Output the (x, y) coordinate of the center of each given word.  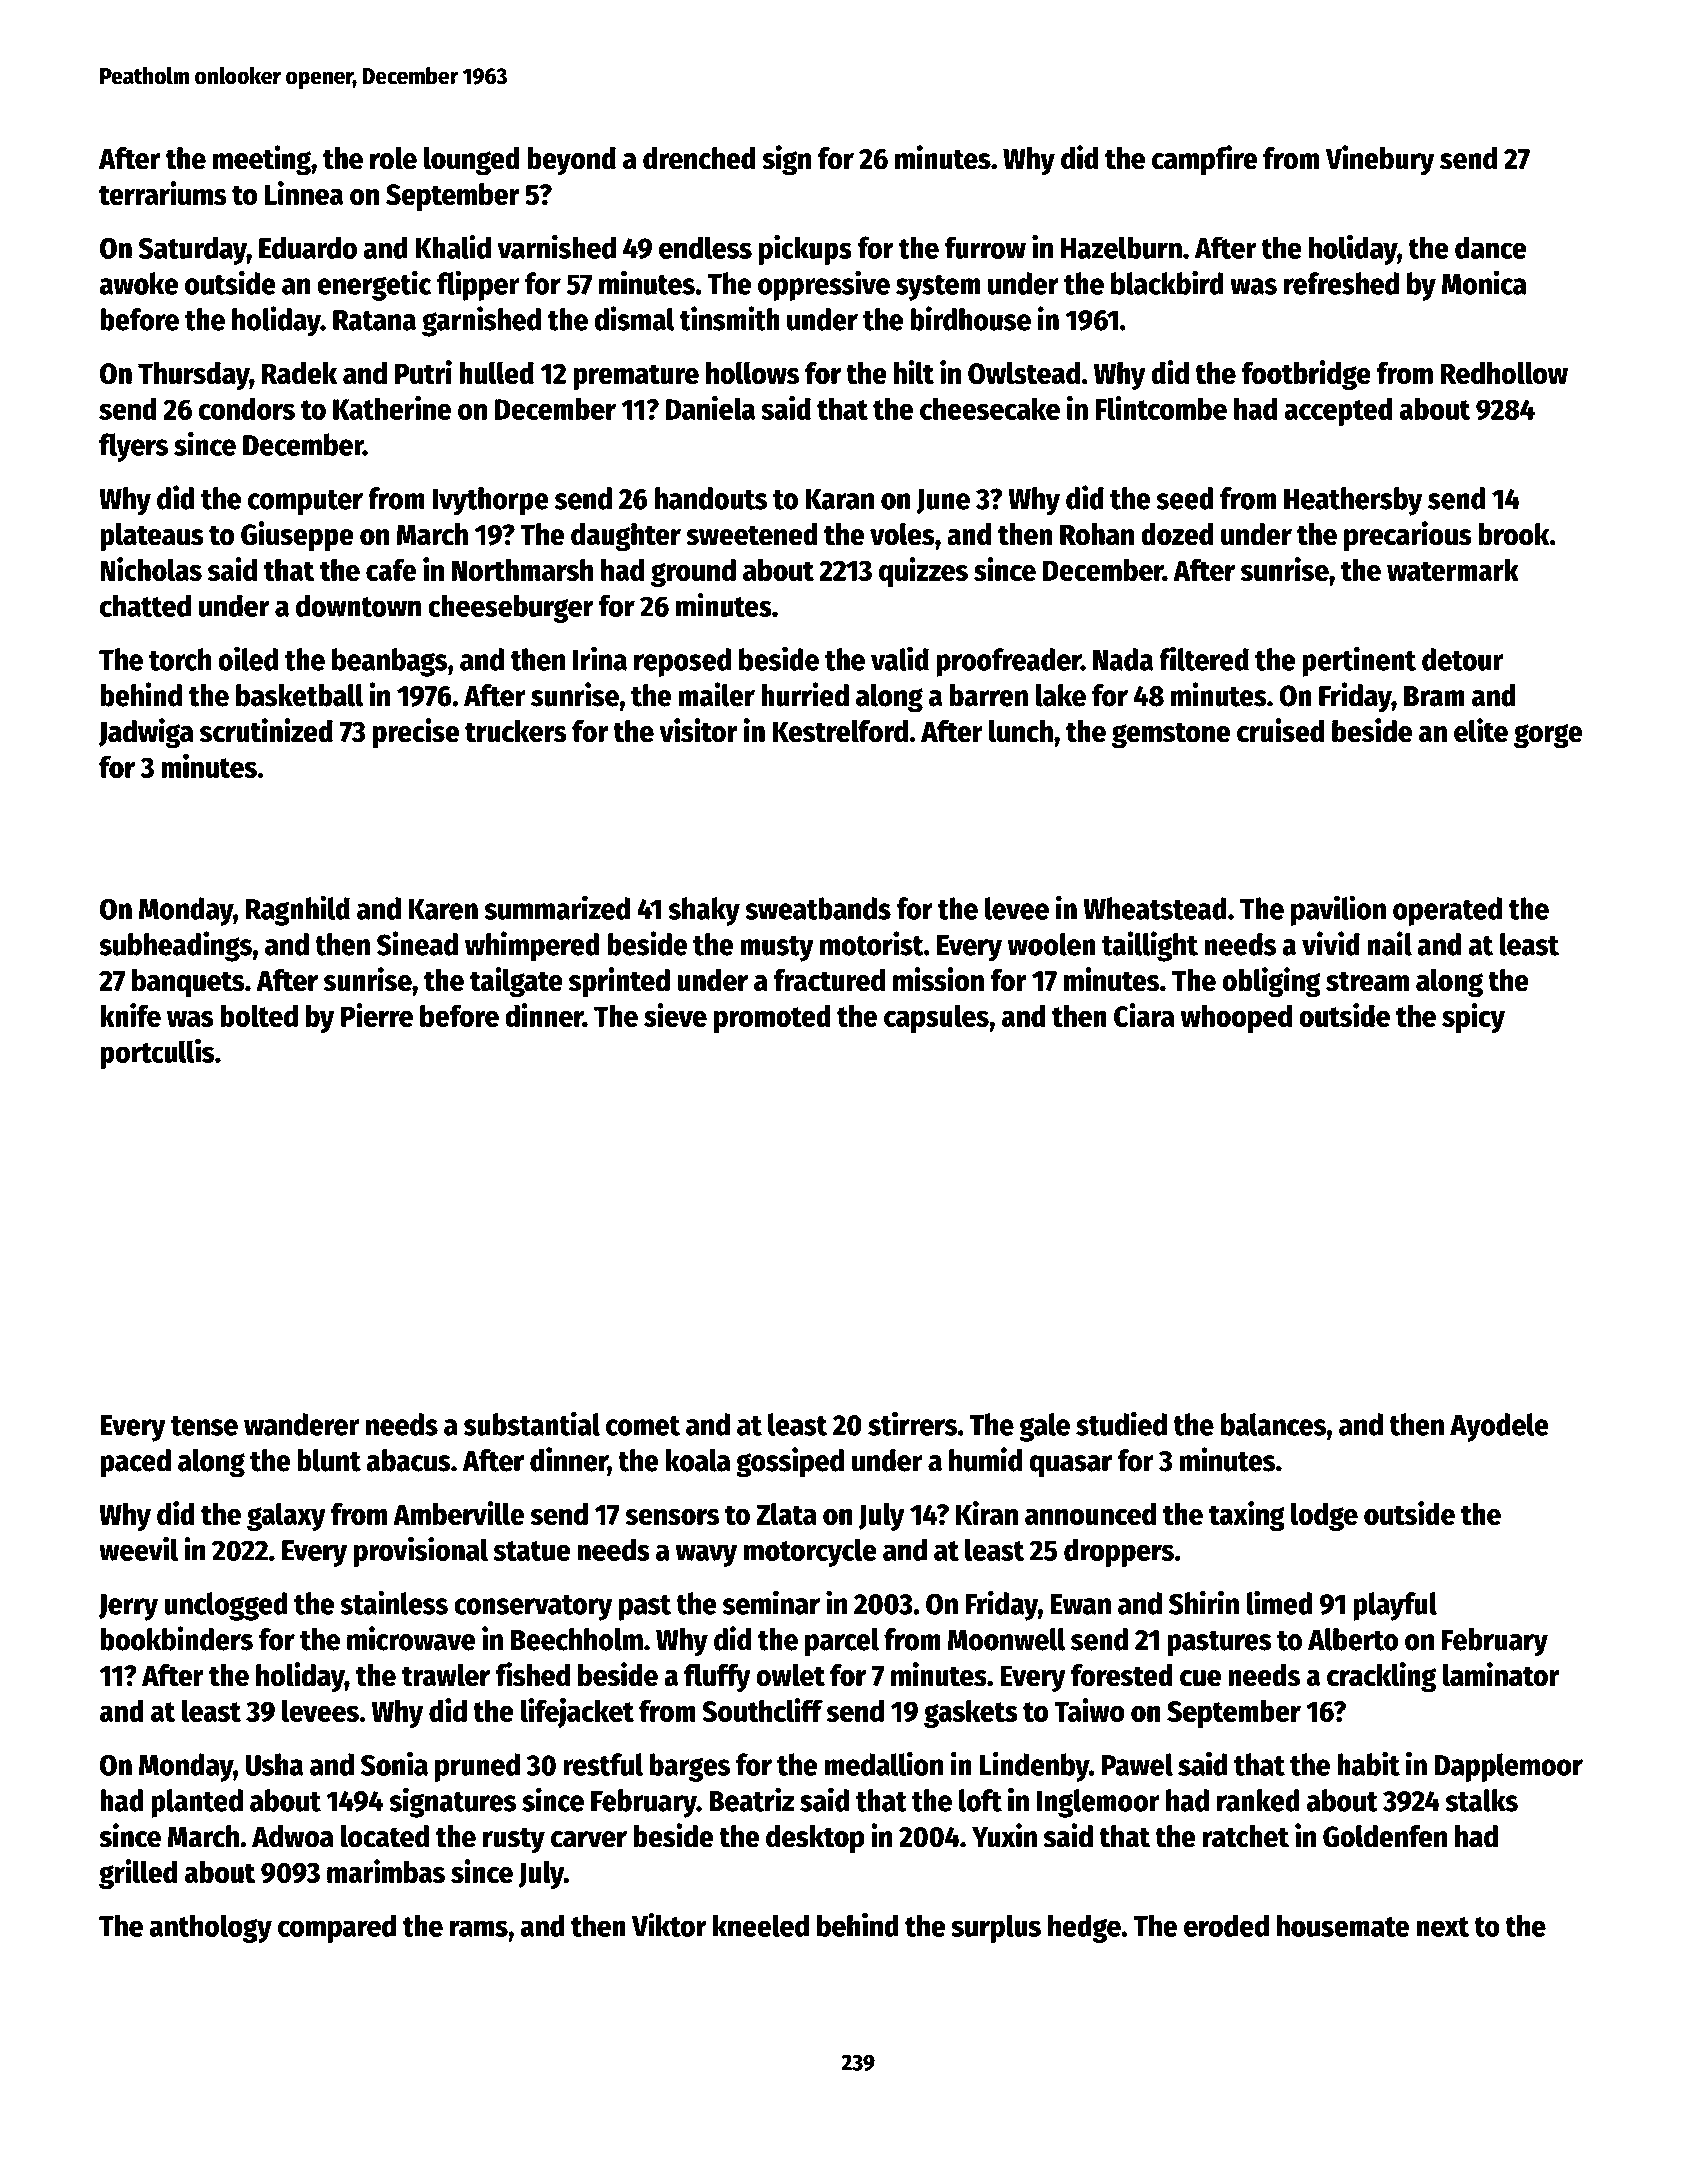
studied (1121, 1423)
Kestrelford (840, 731)
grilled (138, 1874)
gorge (1548, 736)
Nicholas (151, 569)
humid (985, 1459)
